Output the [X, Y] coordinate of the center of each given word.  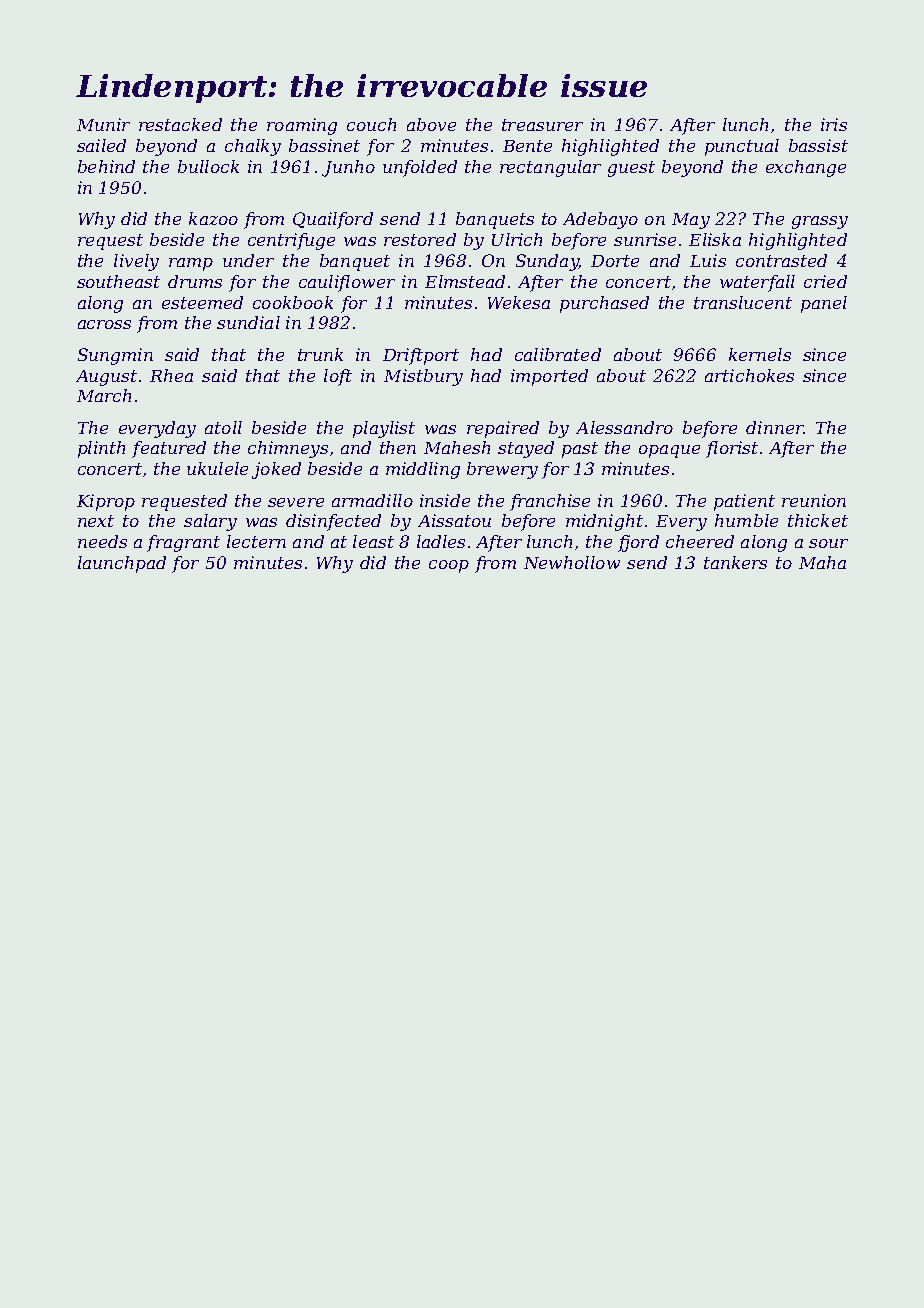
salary [210, 522]
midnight [604, 522]
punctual [742, 147]
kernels [760, 354]
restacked [180, 124]
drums [195, 281]
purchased [604, 304]
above [431, 124]
